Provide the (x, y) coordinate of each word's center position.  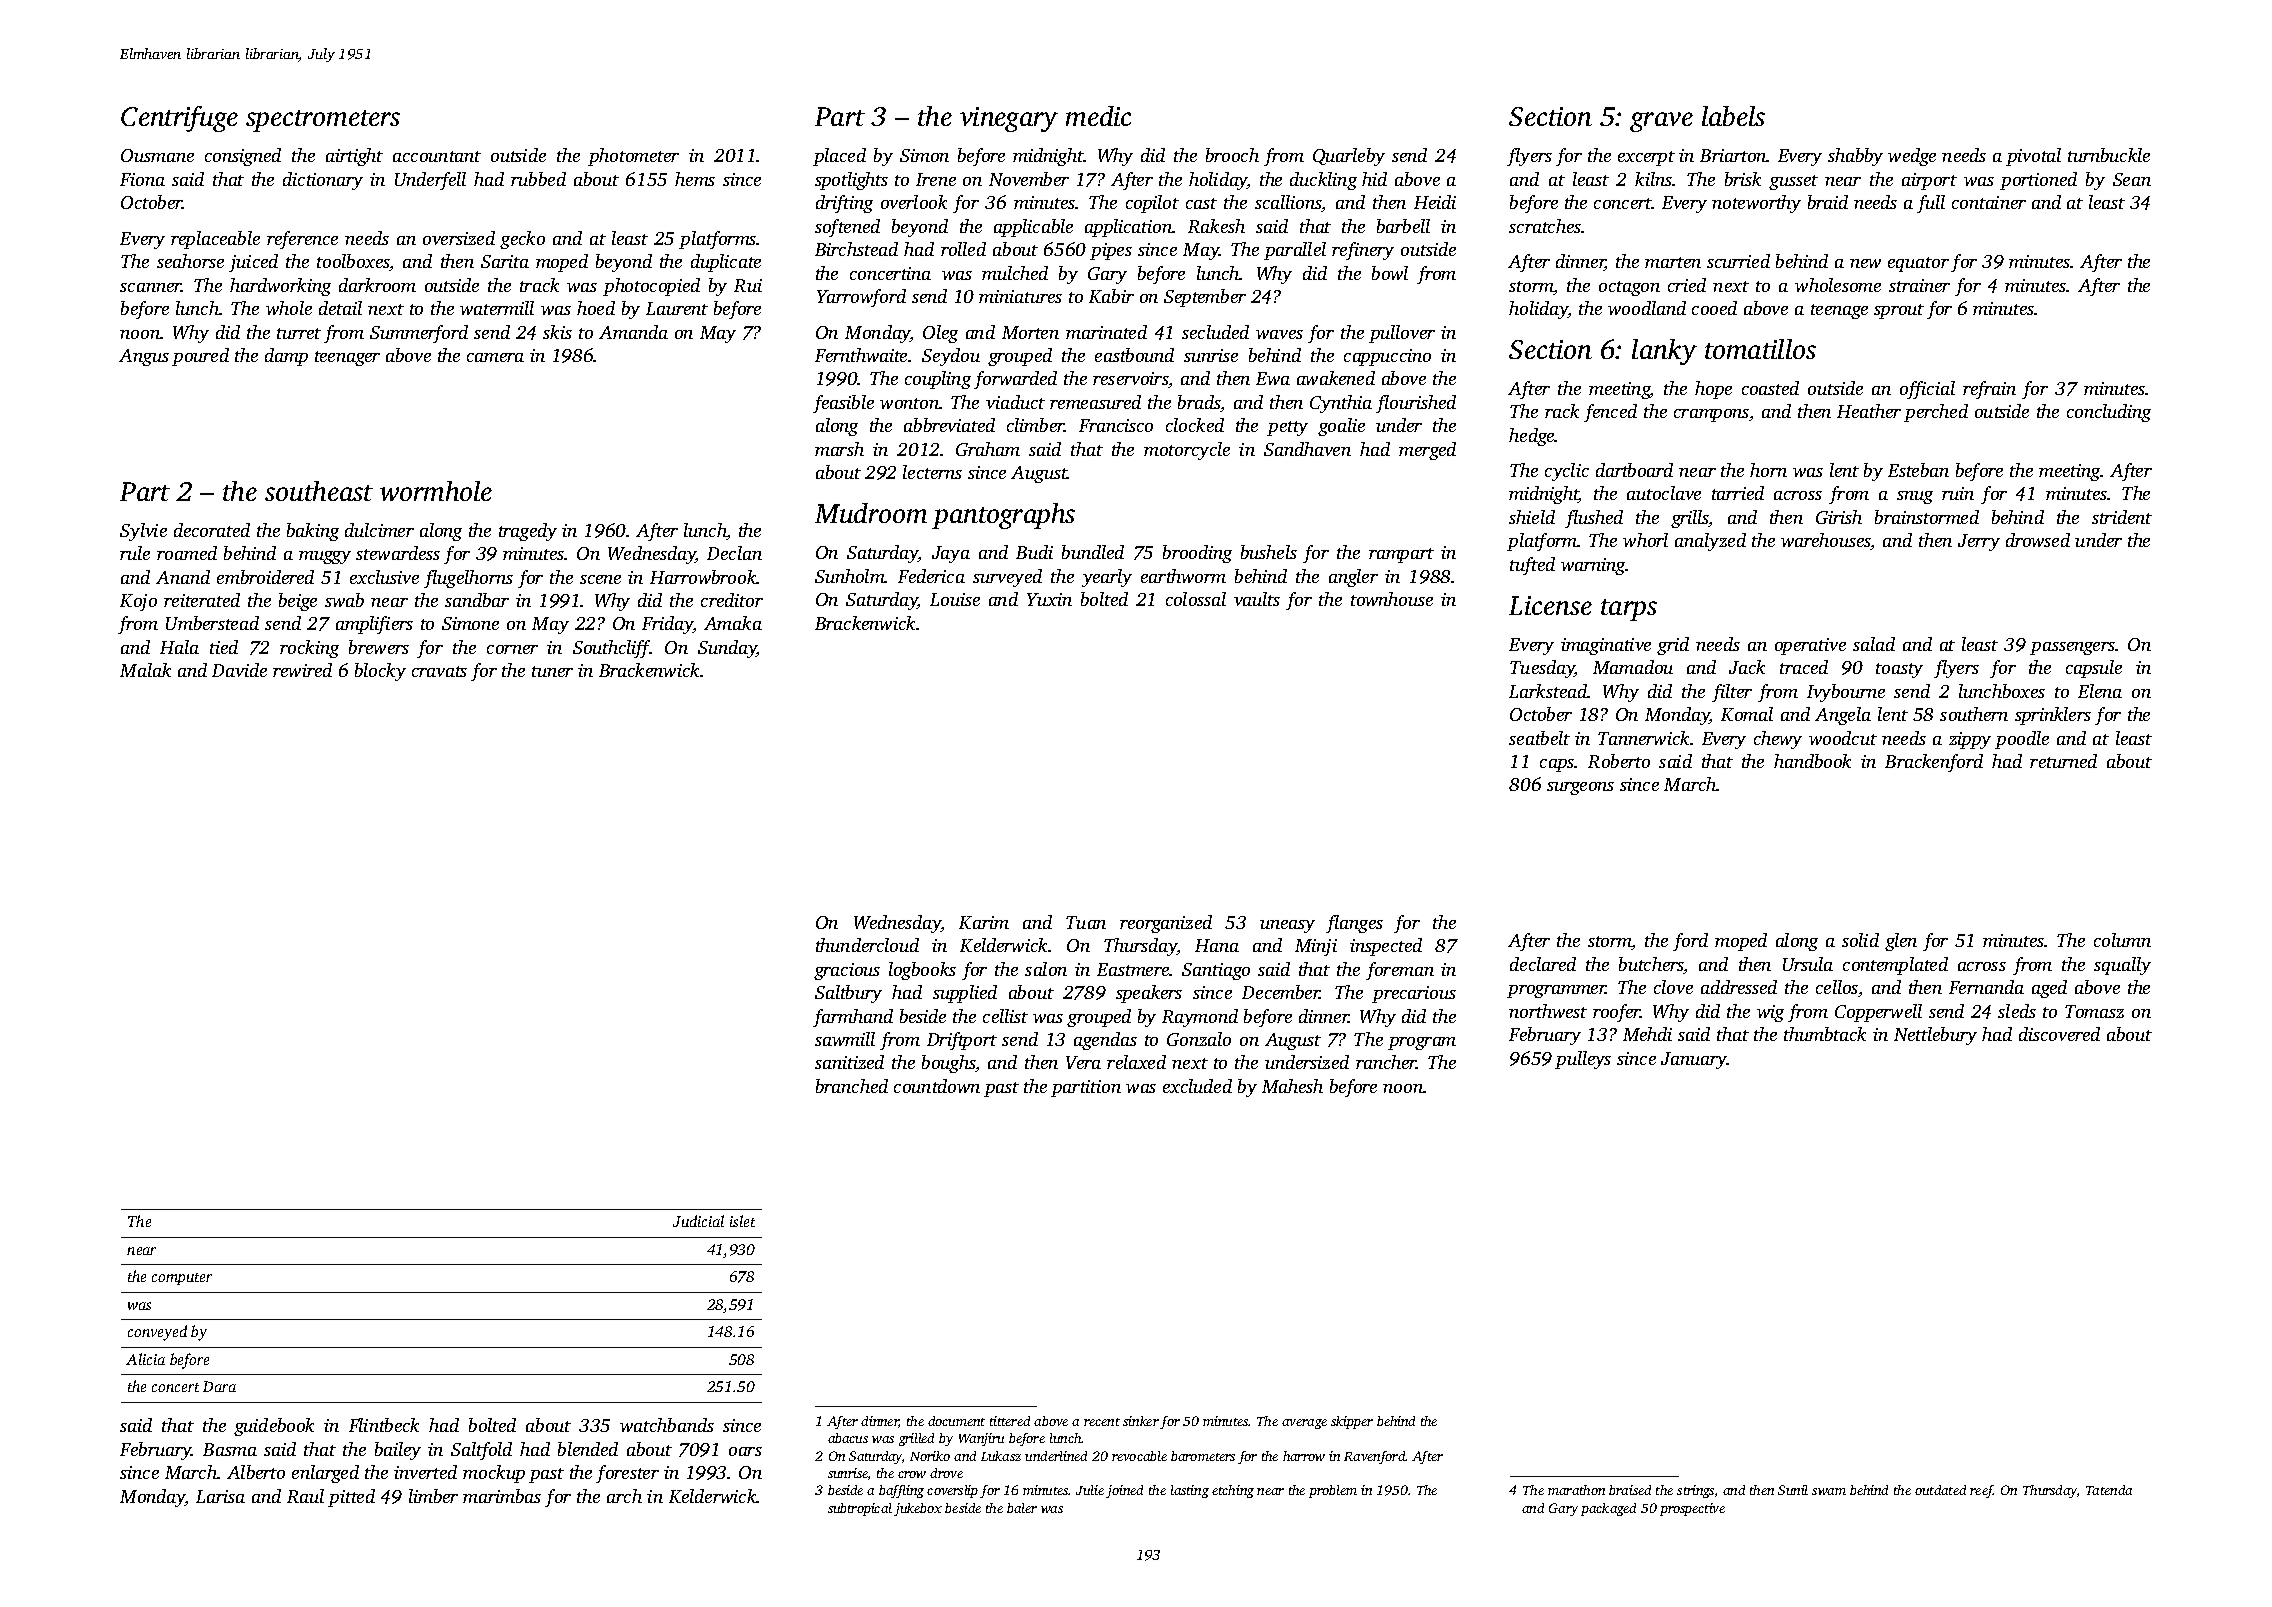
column (2122, 940)
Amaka (733, 623)
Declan (734, 553)
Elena (2100, 691)
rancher (1386, 1062)
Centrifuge (179, 119)
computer (182, 1279)
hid (1374, 179)
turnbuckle (2109, 155)
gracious (847, 971)
